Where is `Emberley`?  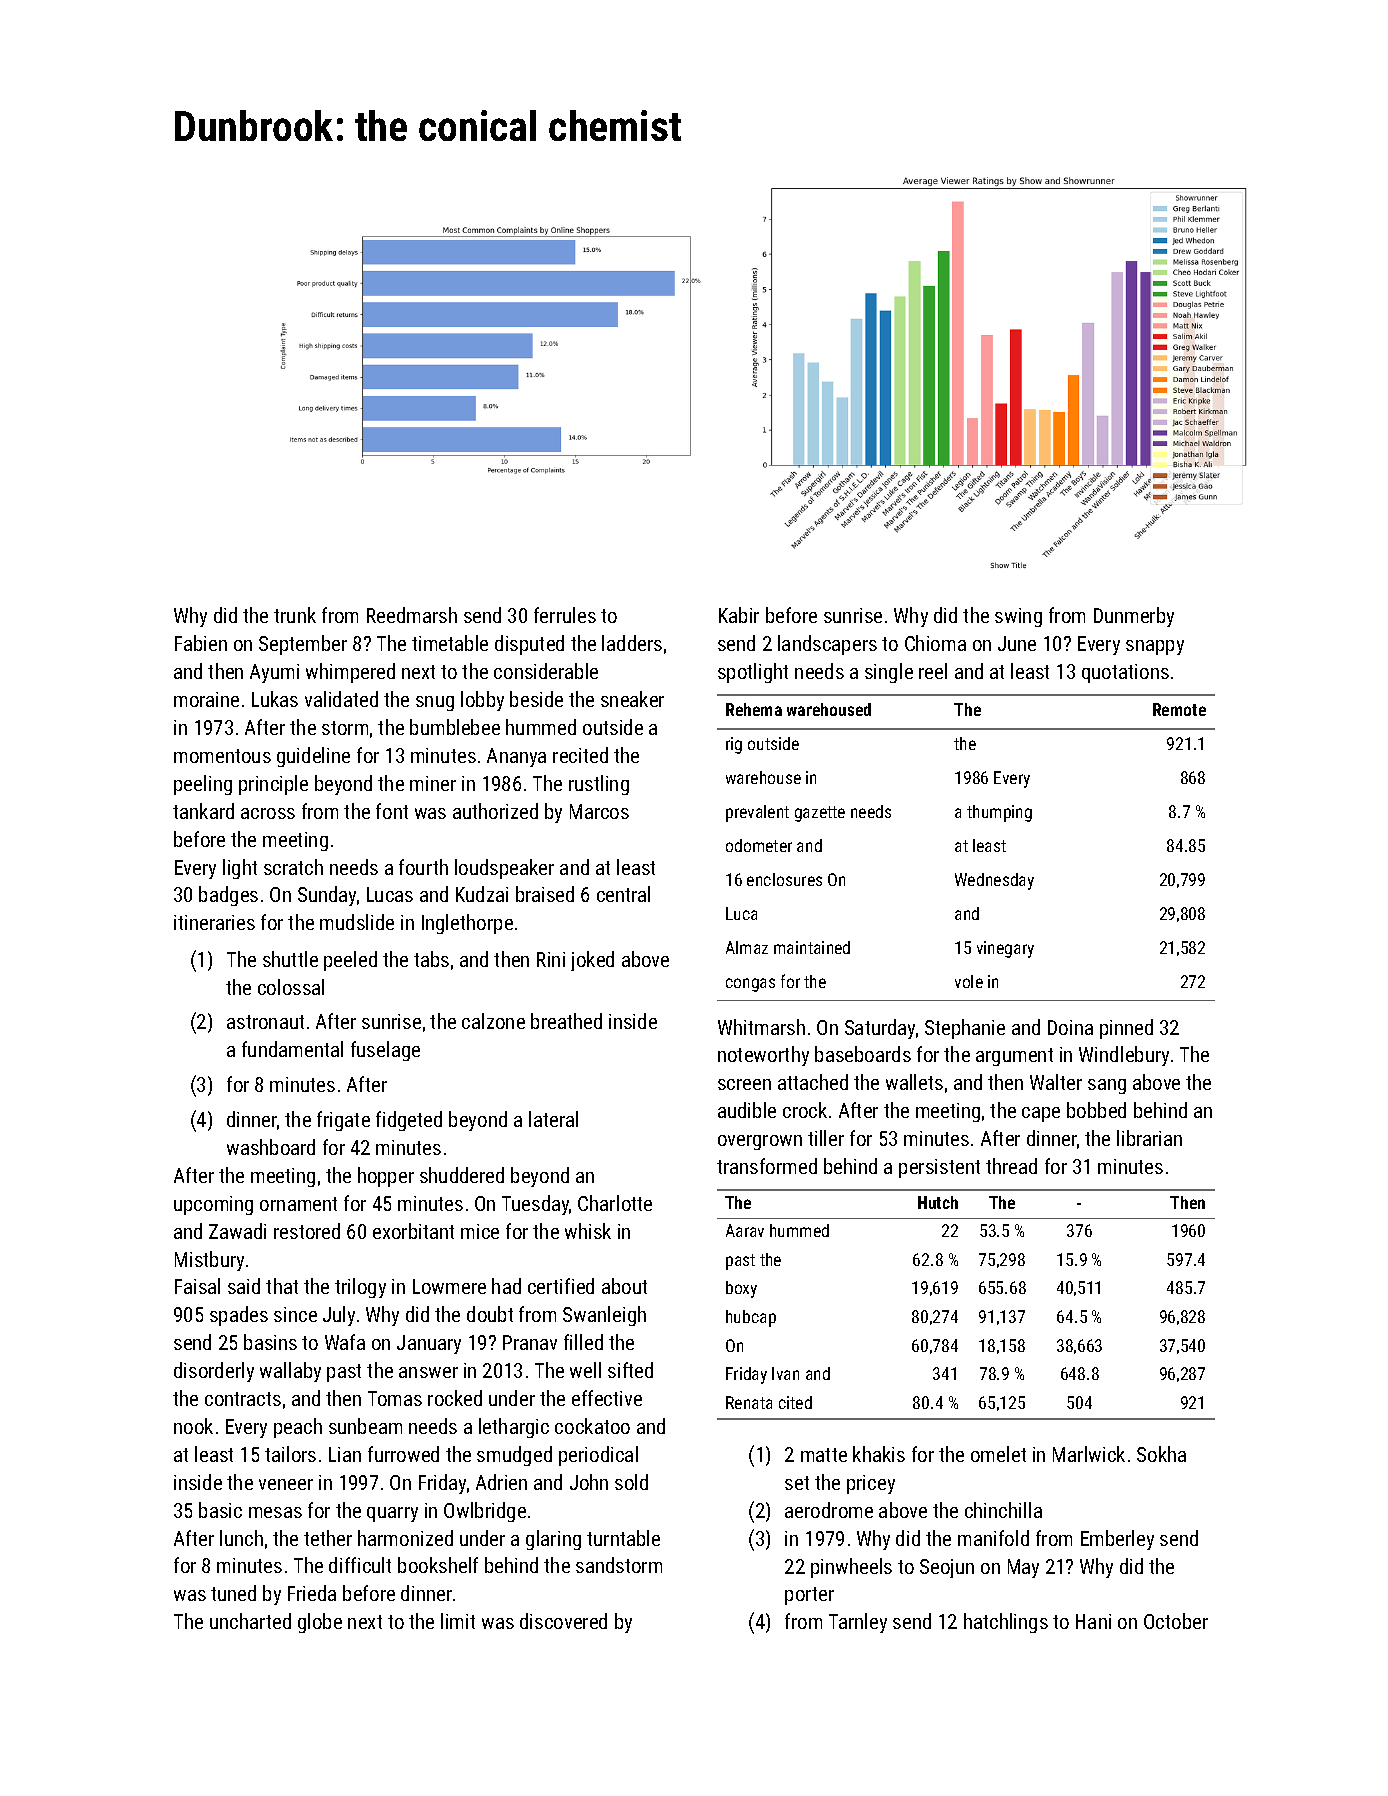
Emberley is located at coordinates (1117, 1540).
